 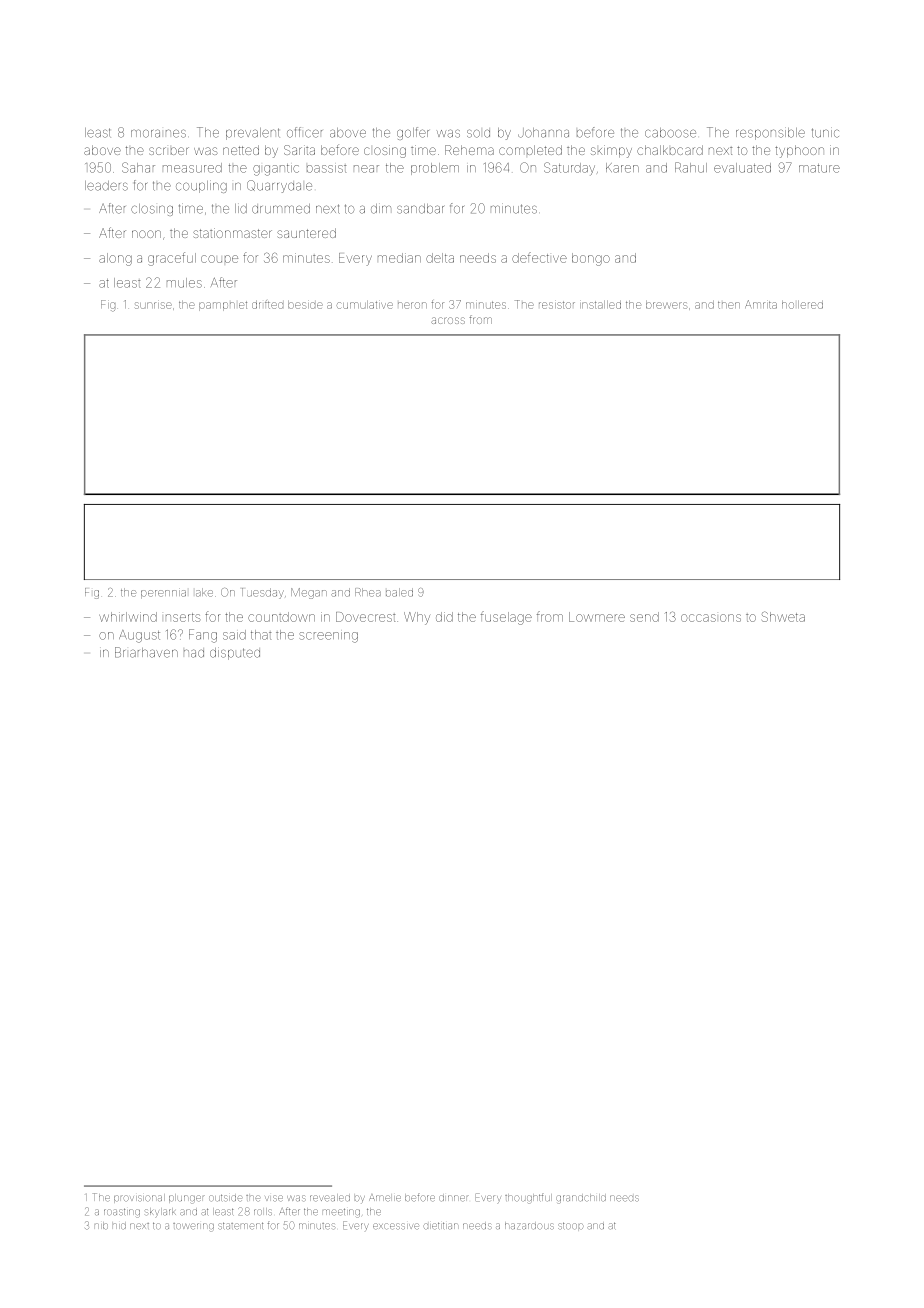 What do you see at coordinates (597, 617) in the screenshot?
I see `Lowmere` at bounding box center [597, 617].
